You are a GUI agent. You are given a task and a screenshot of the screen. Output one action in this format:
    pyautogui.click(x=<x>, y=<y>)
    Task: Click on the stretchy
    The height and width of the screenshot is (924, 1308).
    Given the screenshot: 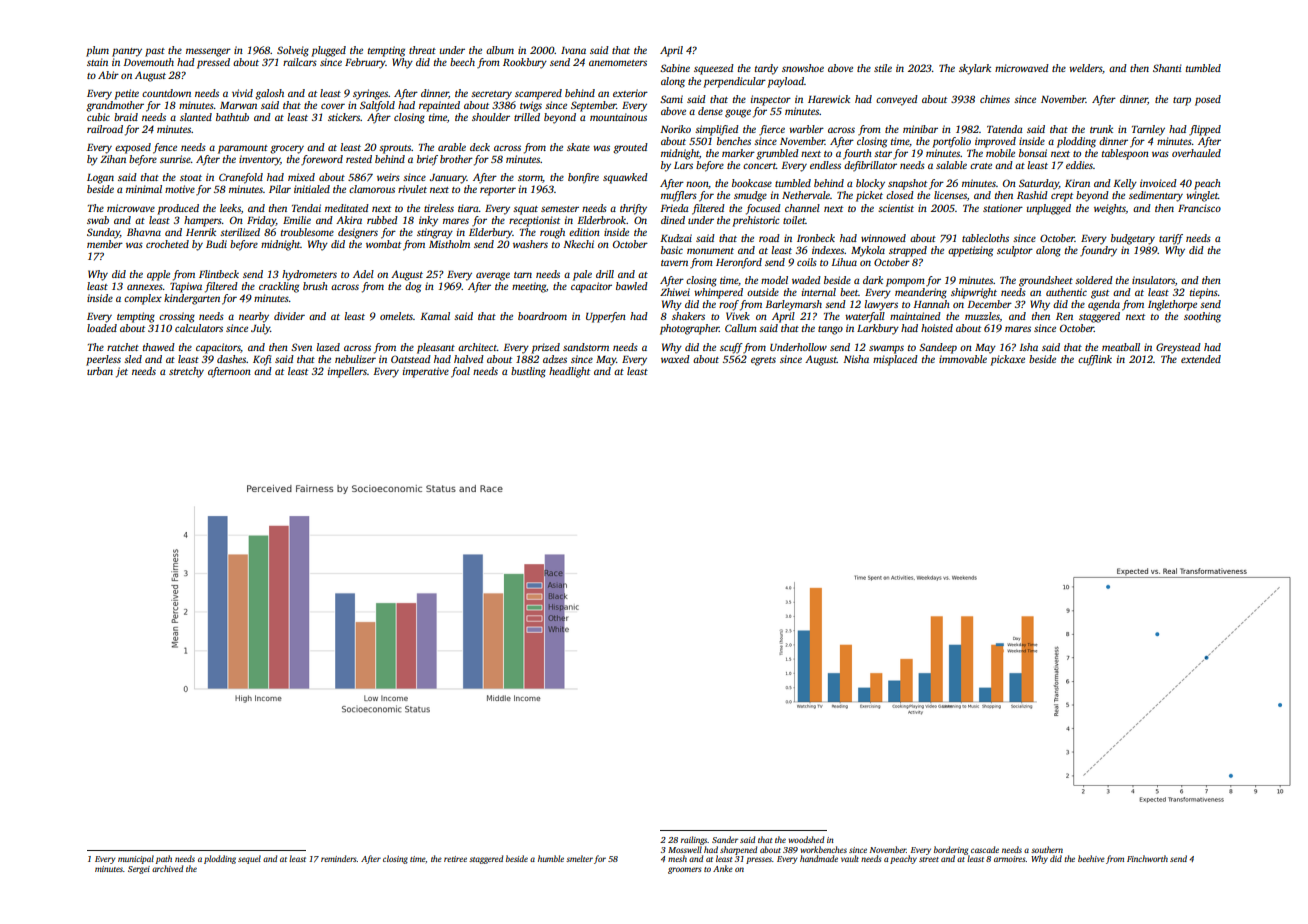 What is the action you would take?
    pyautogui.click(x=186, y=372)
